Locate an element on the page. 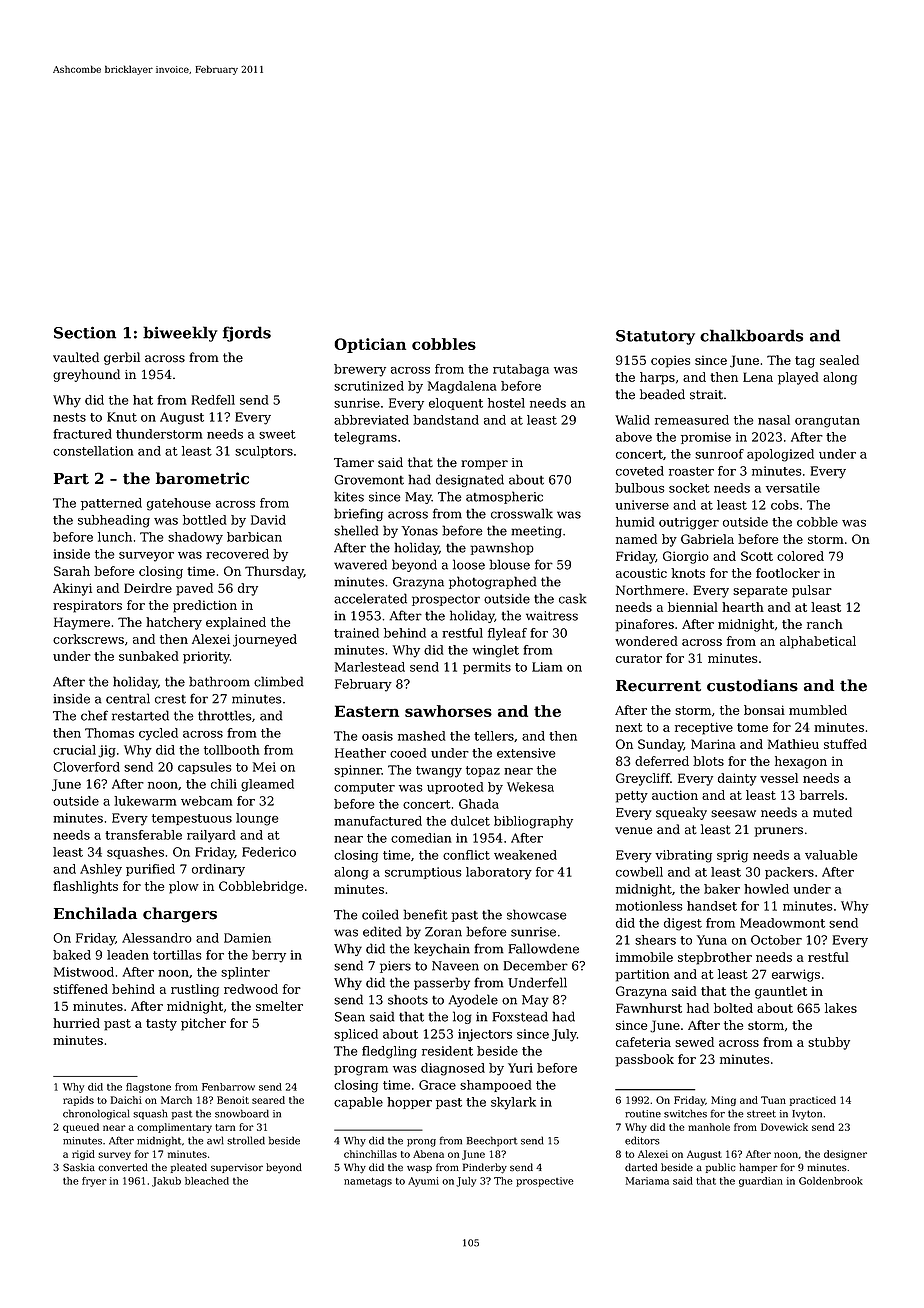 The image size is (924, 1308). weakened is located at coordinates (525, 855).
